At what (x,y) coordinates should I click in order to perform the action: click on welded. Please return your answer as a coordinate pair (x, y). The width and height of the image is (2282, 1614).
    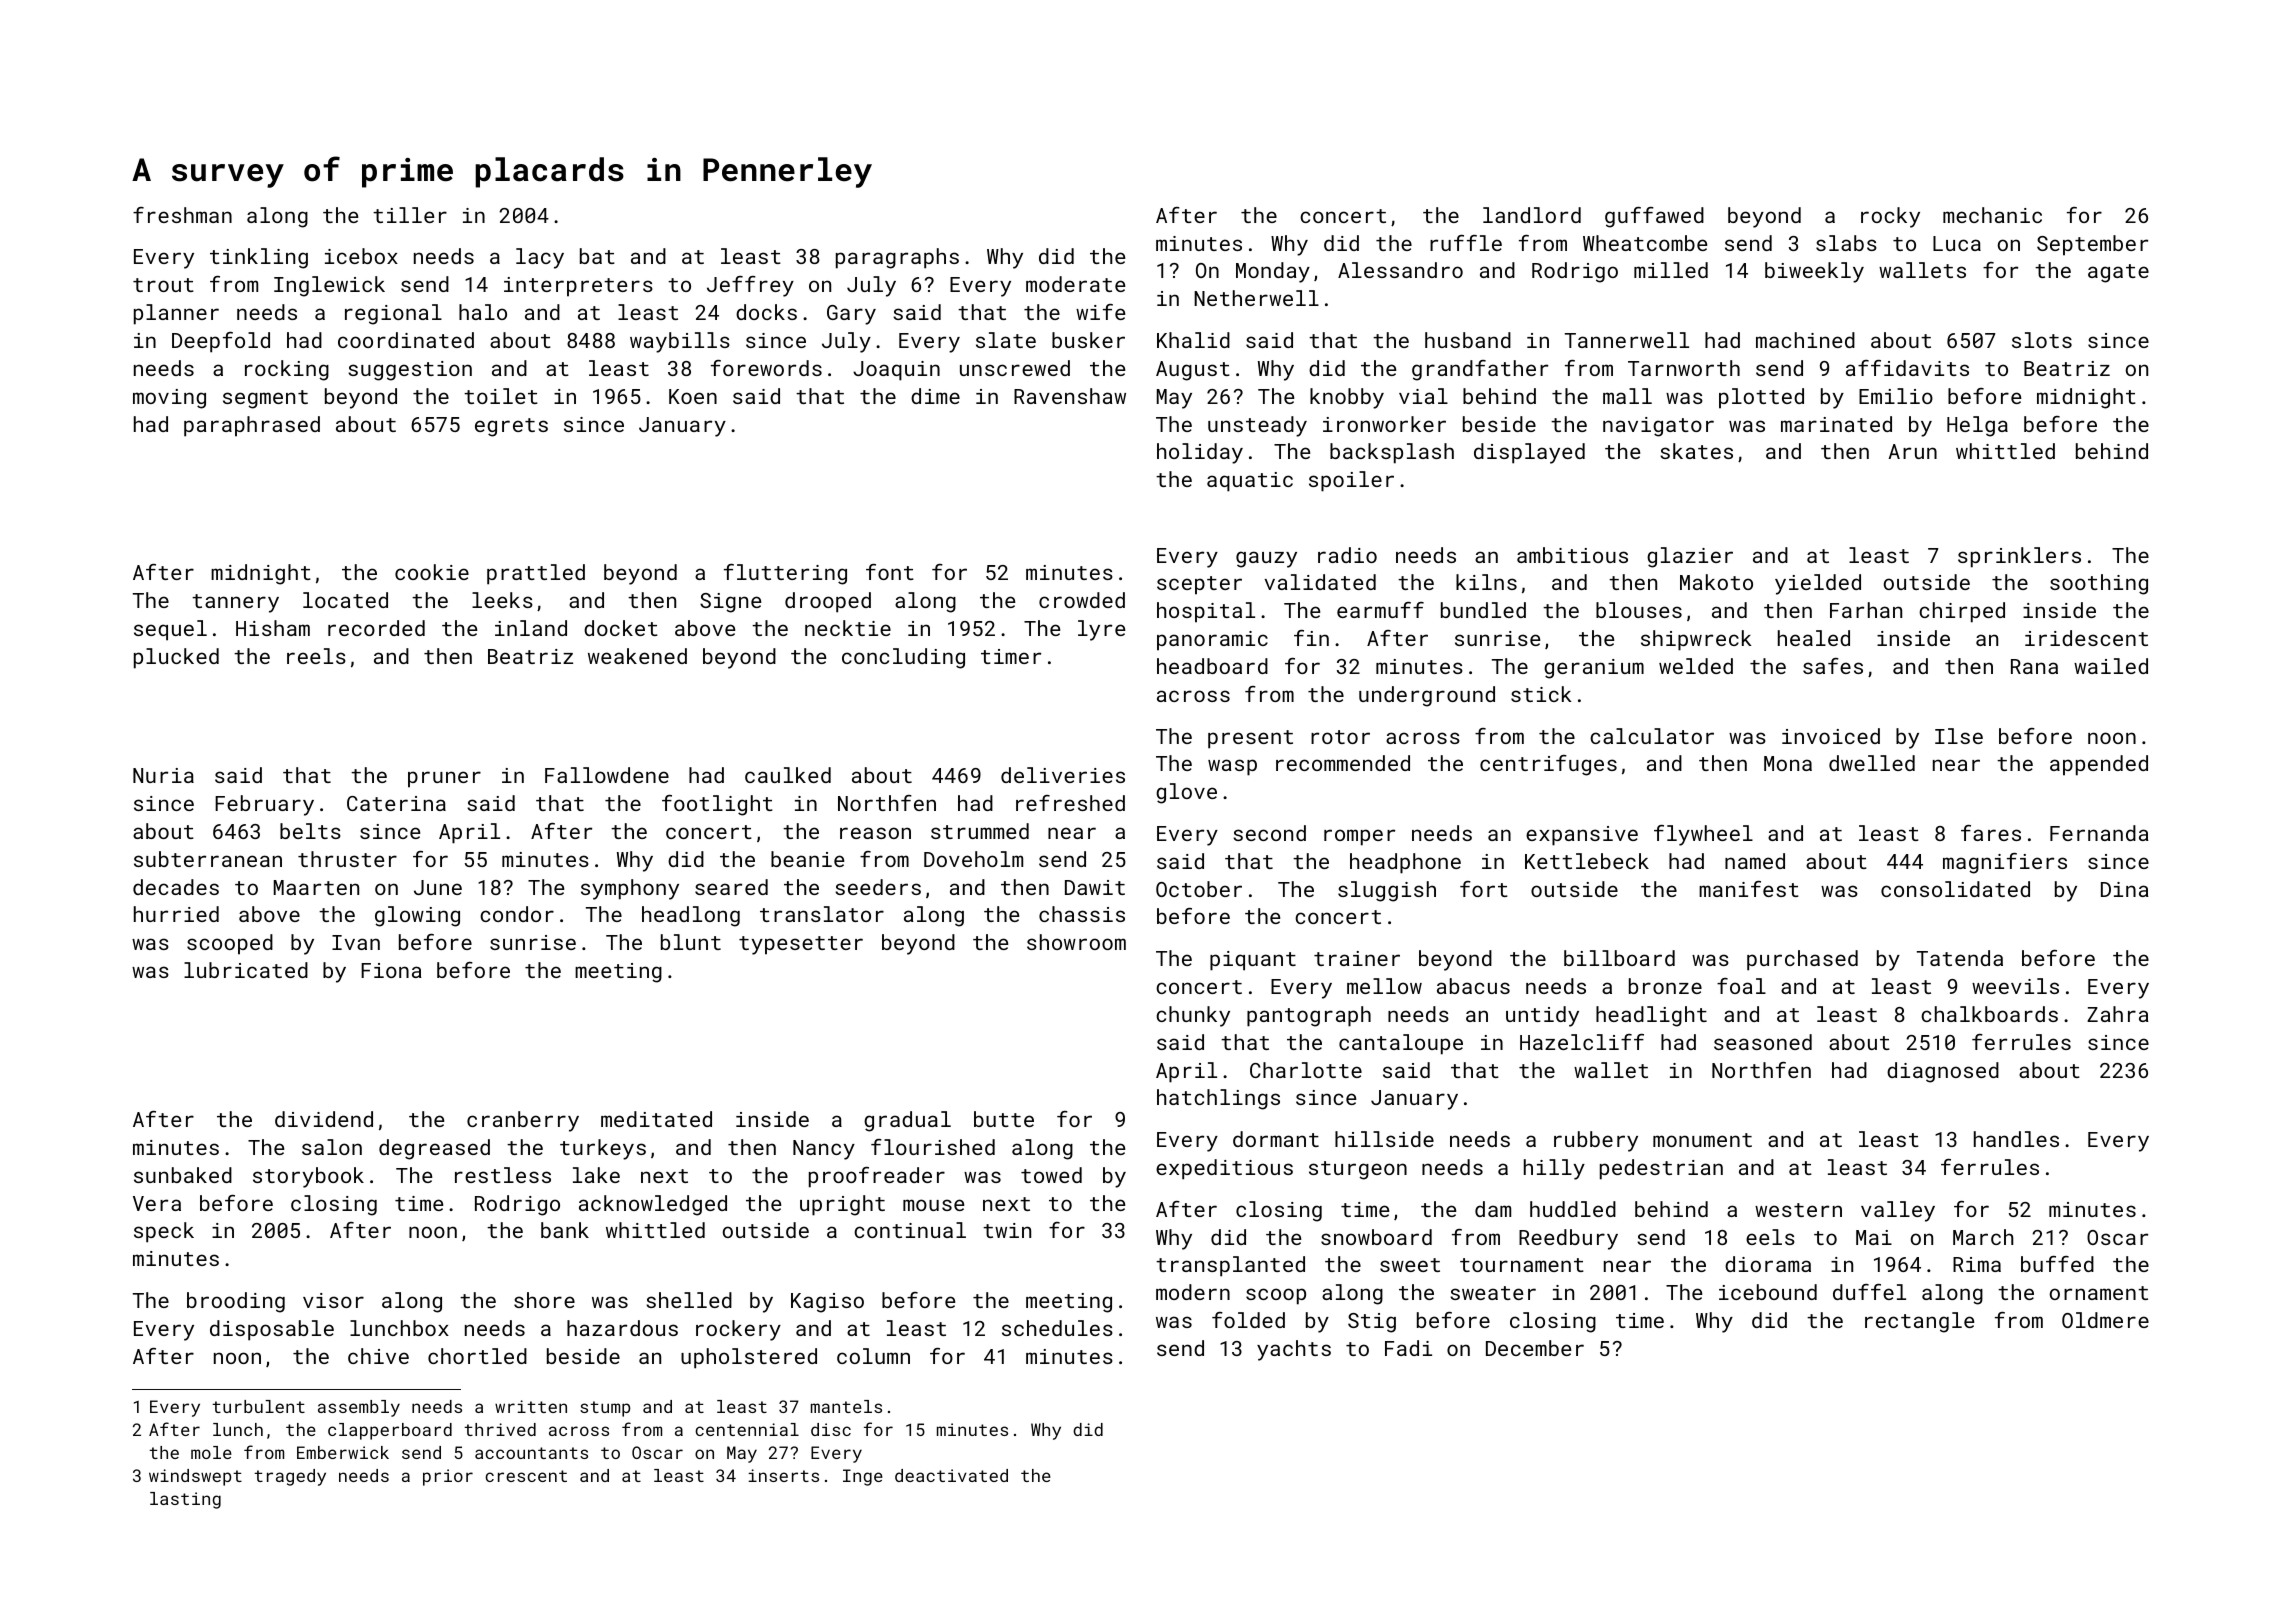
    Looking at the image, I should click on (1696, 666).
